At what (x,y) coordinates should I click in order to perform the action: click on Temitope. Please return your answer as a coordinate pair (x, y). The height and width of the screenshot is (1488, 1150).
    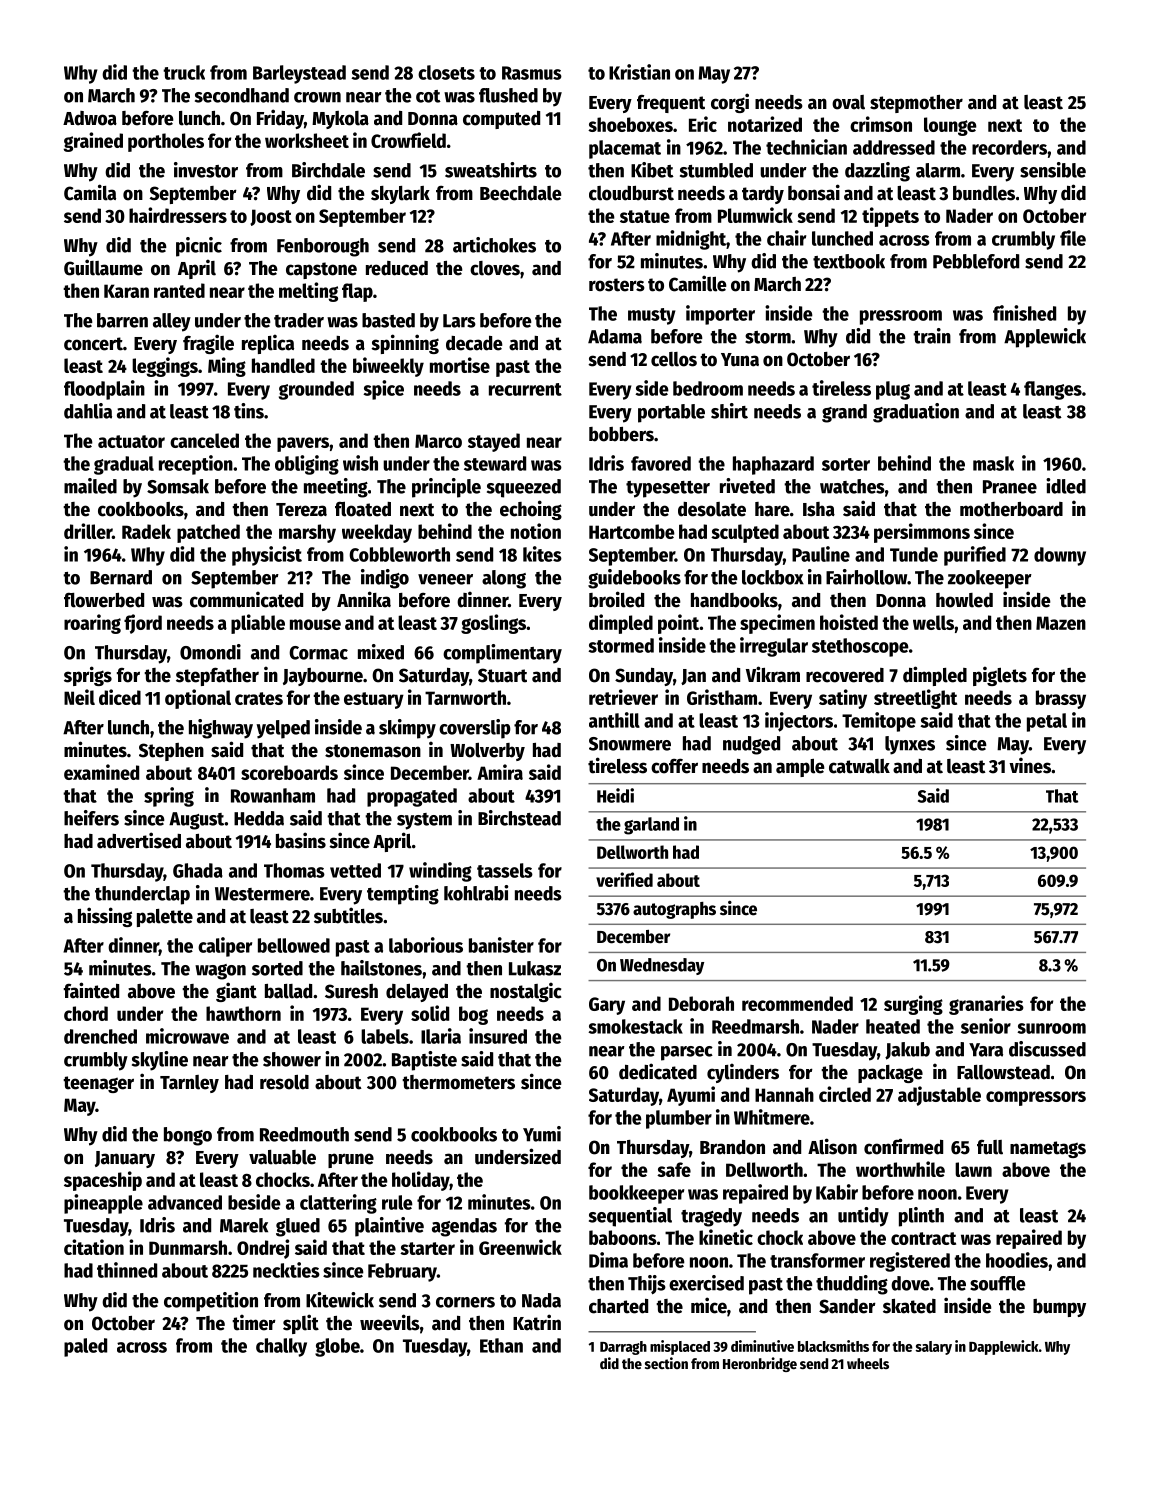
    Looking at the image, I should click on (879, 722).
